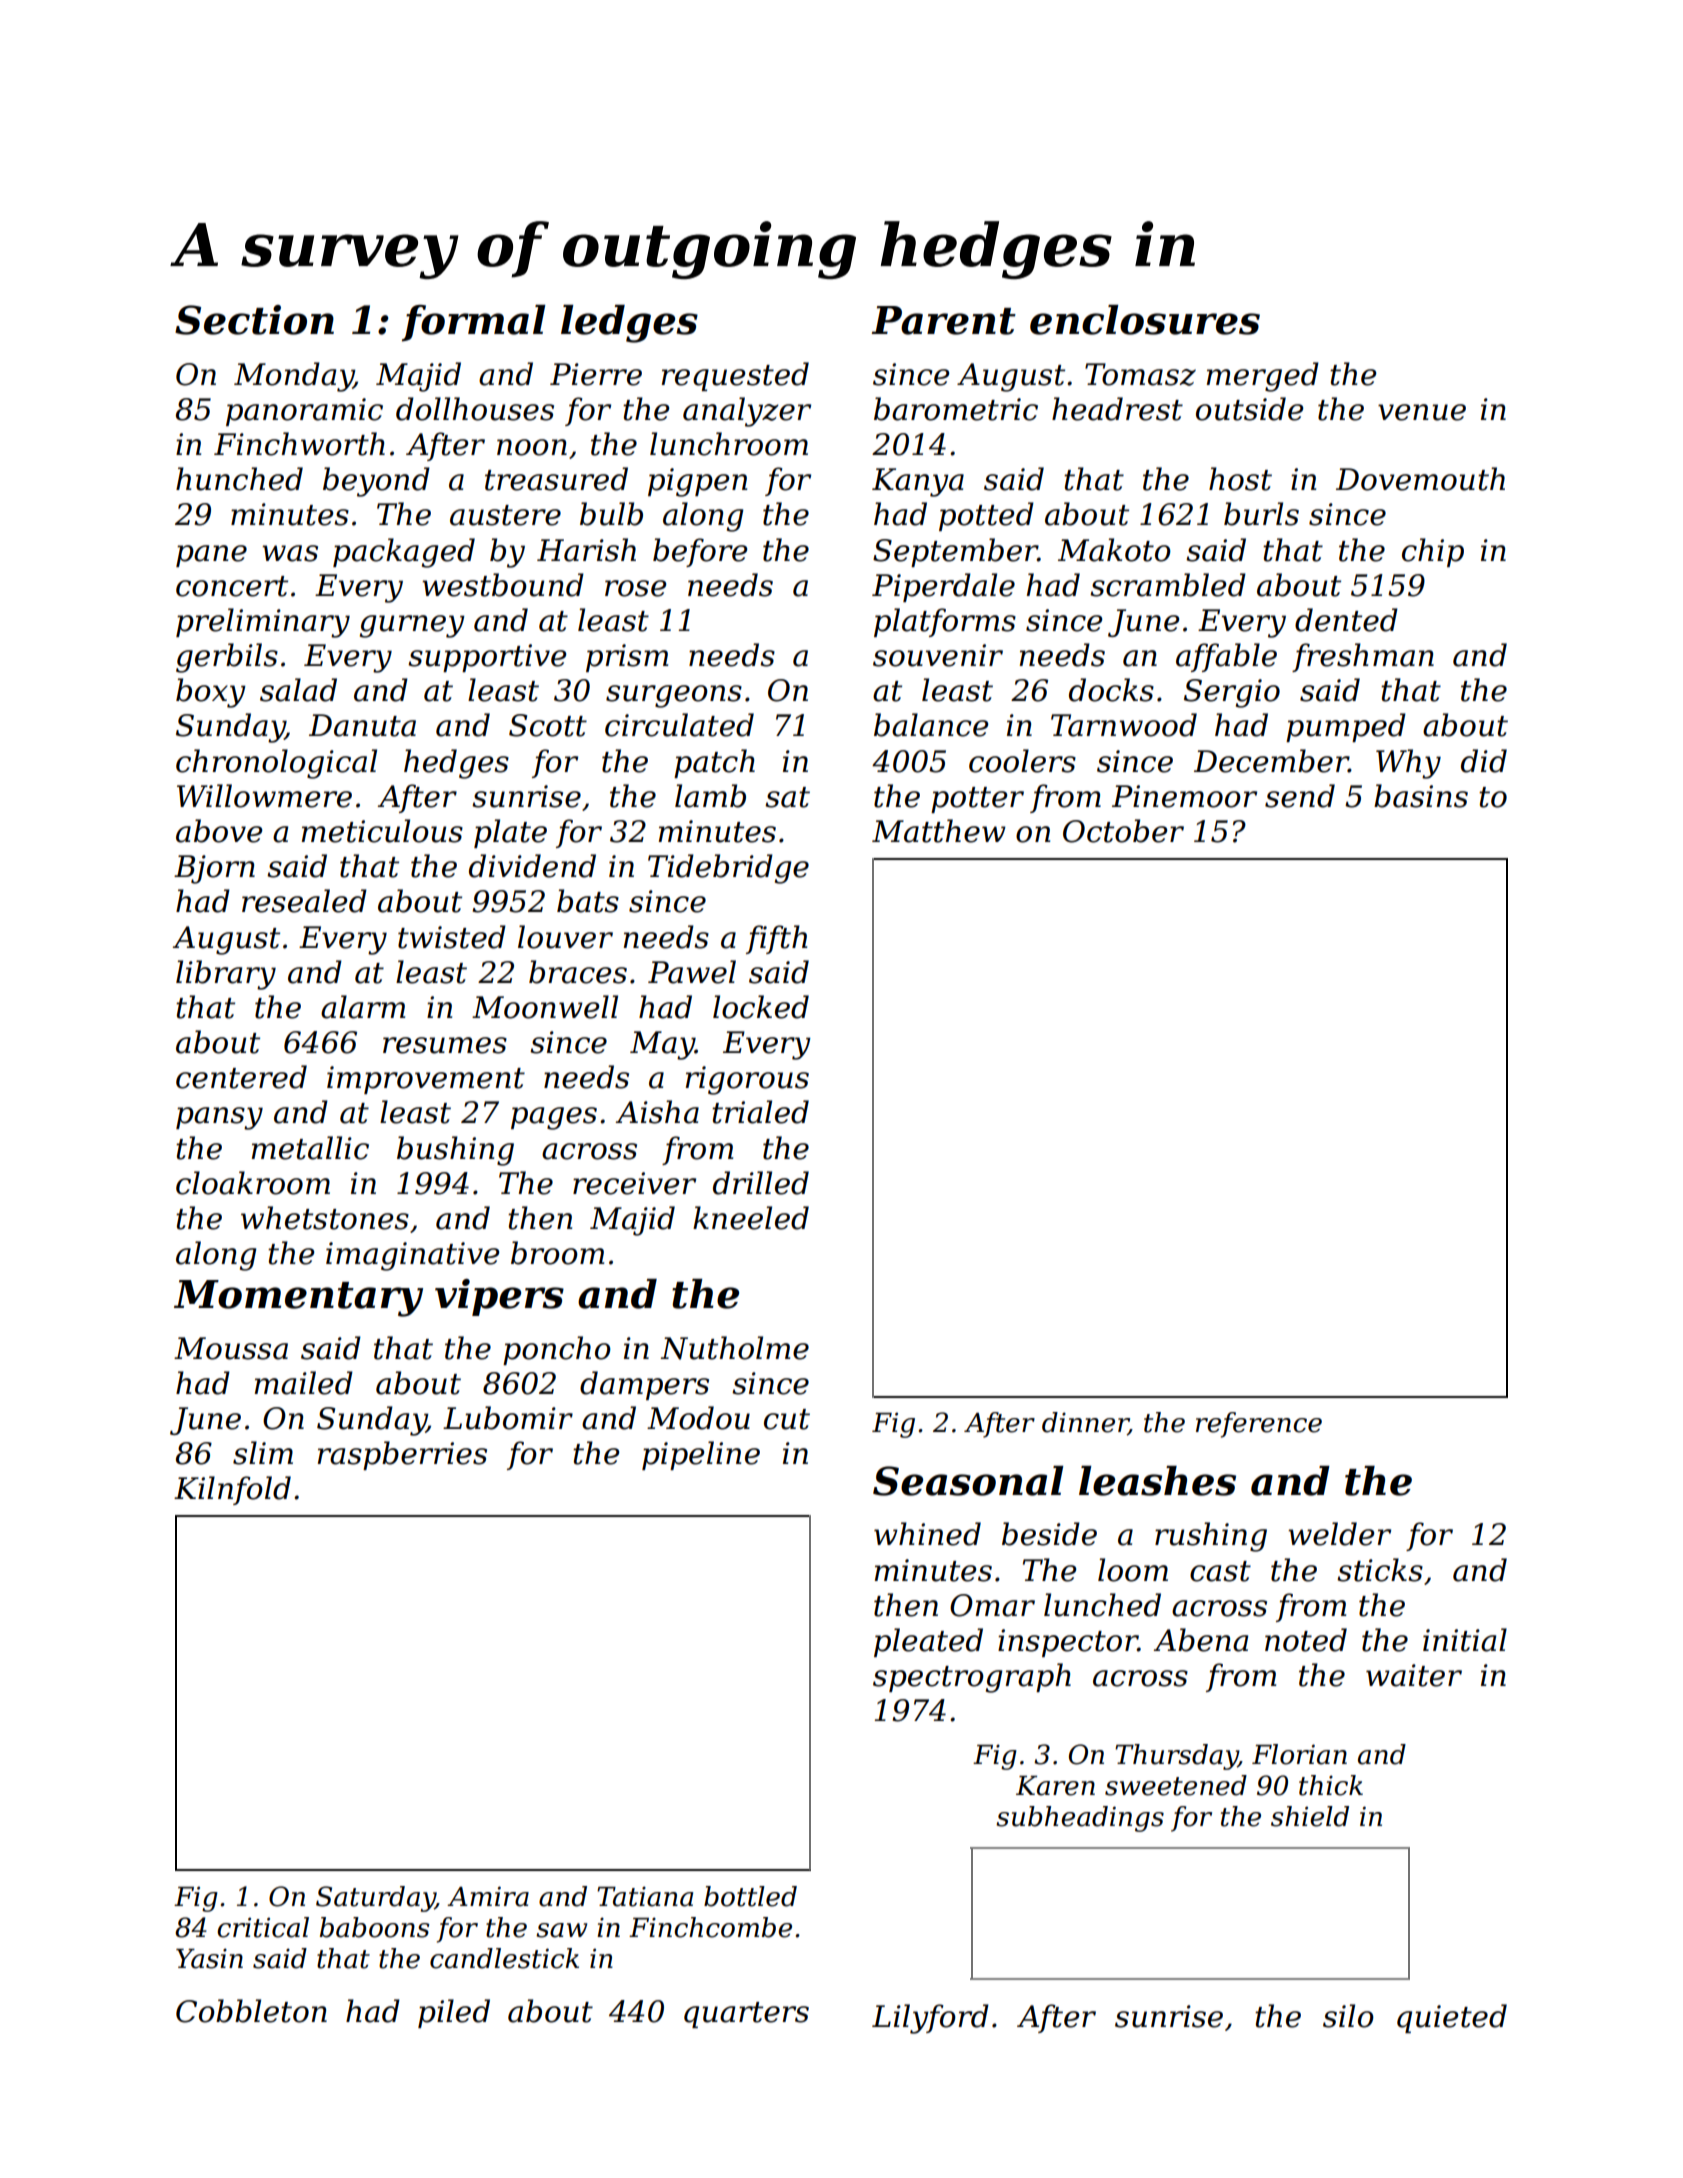 Image resolution: width=1683 pixels, height=2178 pixels. What do you see at coordinates (1452, 2018) in the screenshot?
I see `quieted` at bounding box center [1452, 2018].
